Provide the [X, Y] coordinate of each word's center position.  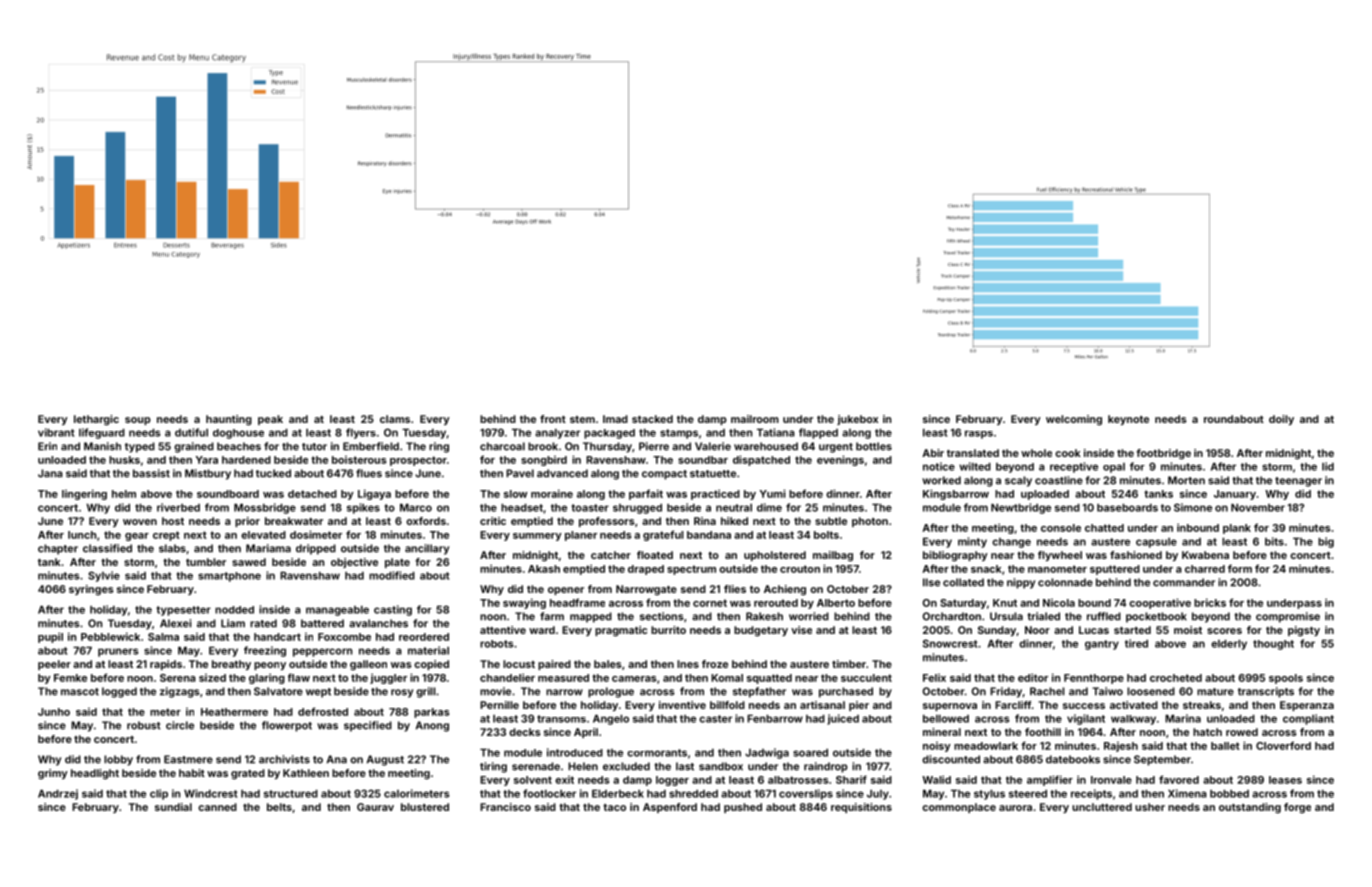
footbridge [1163, 454]
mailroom [755, 419]
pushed [743, 808]
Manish [102, 446]
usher [1150, 807]
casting [393, 610]
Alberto [836, 603]
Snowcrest [950, 643]
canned [217, 807]
